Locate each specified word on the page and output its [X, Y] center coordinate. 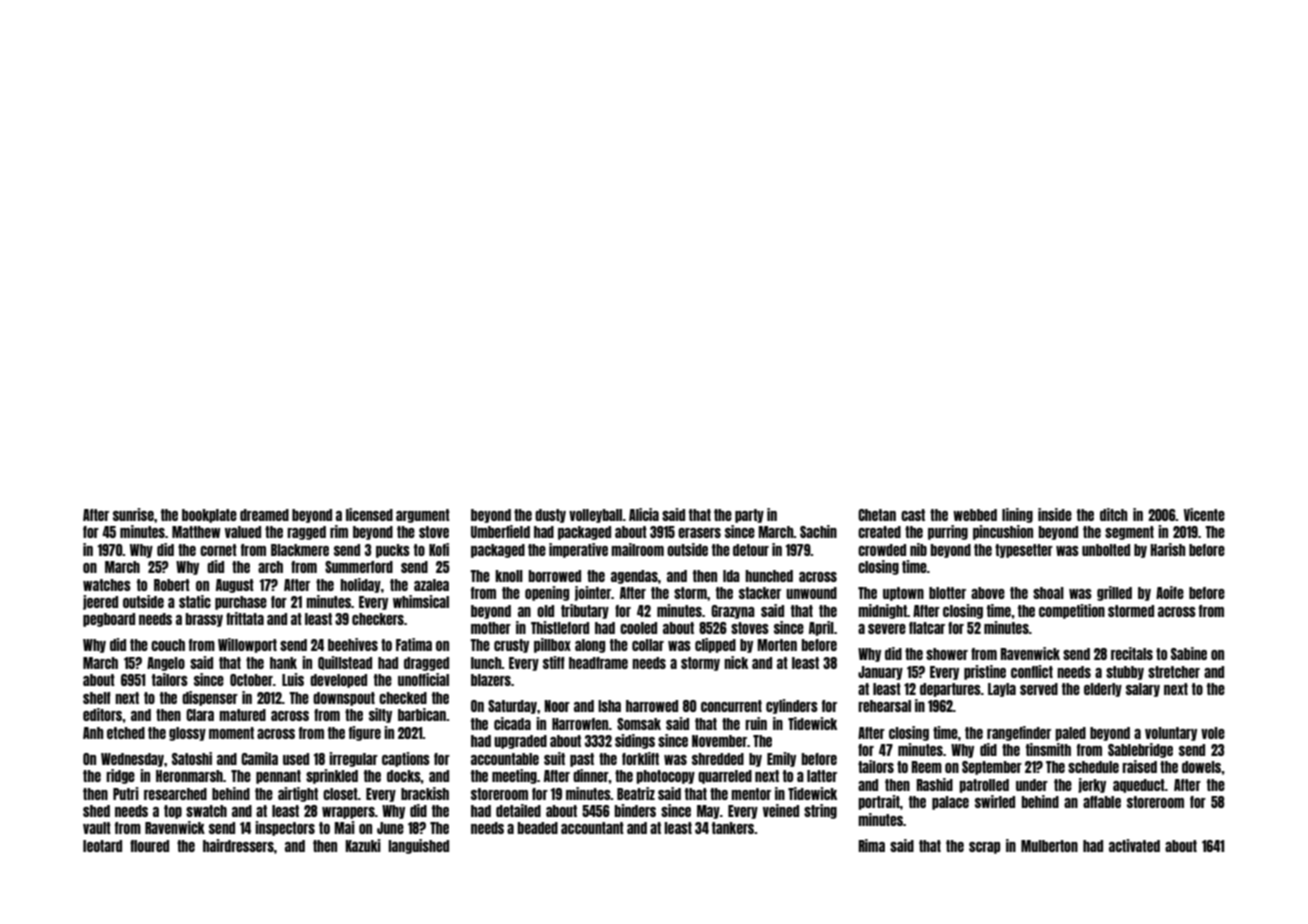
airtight [298, 794]
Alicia [644, 514]
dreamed [264, 515]
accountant [592, 828]
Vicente [1204, 514]
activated [1134, 845]
